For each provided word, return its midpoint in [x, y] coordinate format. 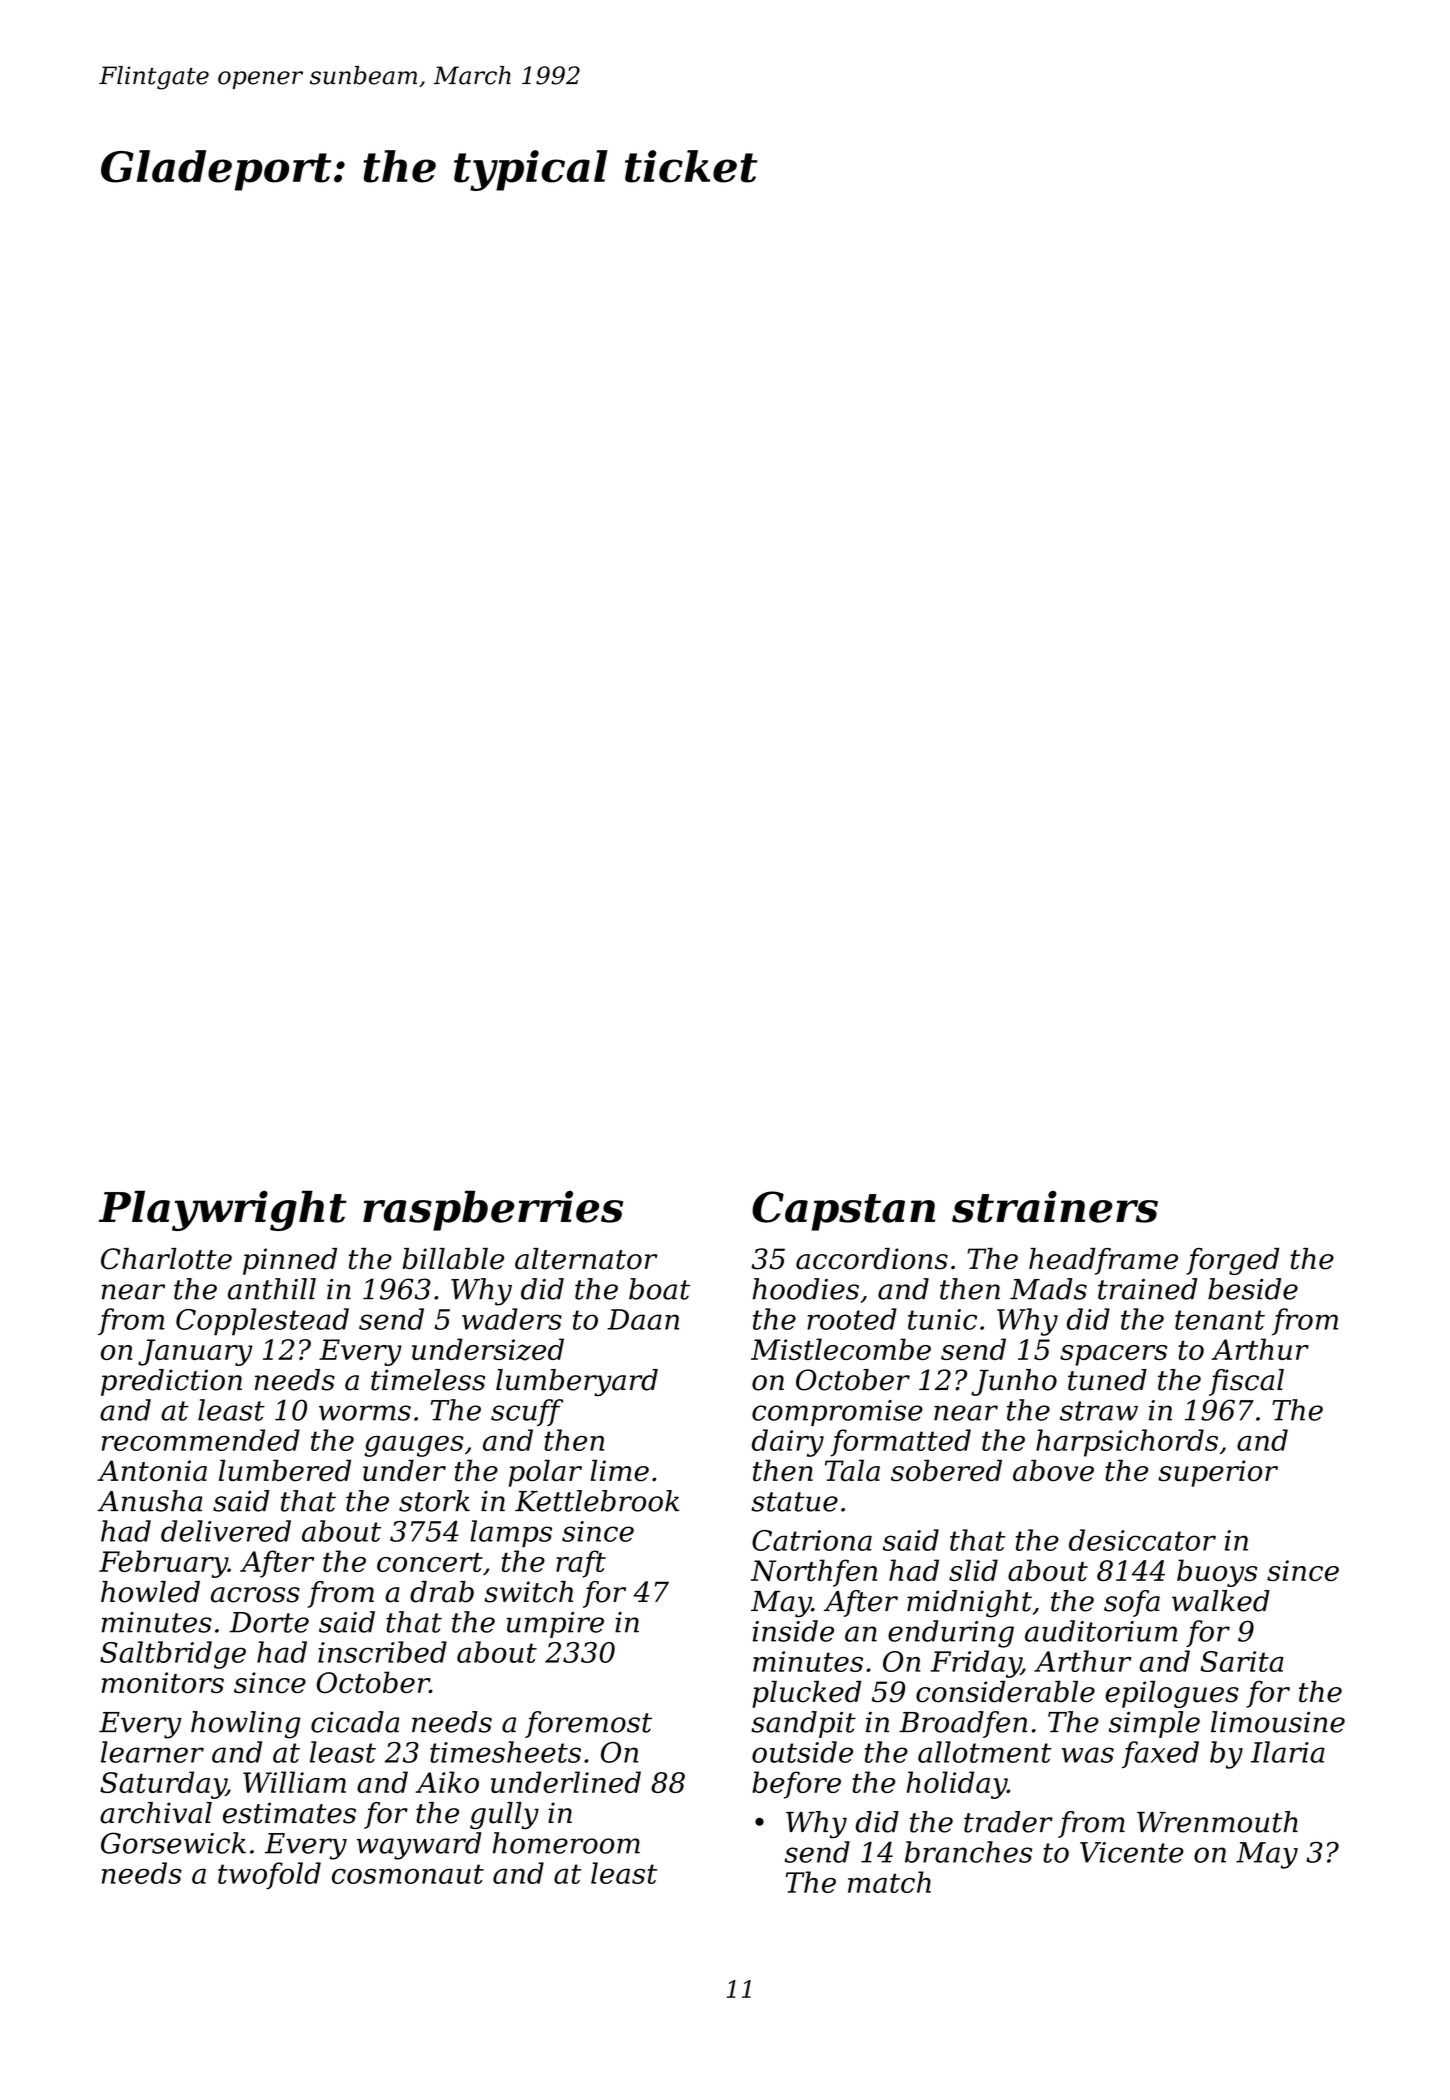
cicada [355, 1722]
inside [793, 1631]
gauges [414, 1446]
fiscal [1246, 1382]
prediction [171, 1382]
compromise [837, 1413]
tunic [942, 1319]
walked [1221, 1601]
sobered [946, 1470]
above [1053, 1470]
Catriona [812, 1540]
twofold [269, 1876]
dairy [788, 1443]
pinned [290, 1261]
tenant [1220, 1320]
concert [430, 1562]
